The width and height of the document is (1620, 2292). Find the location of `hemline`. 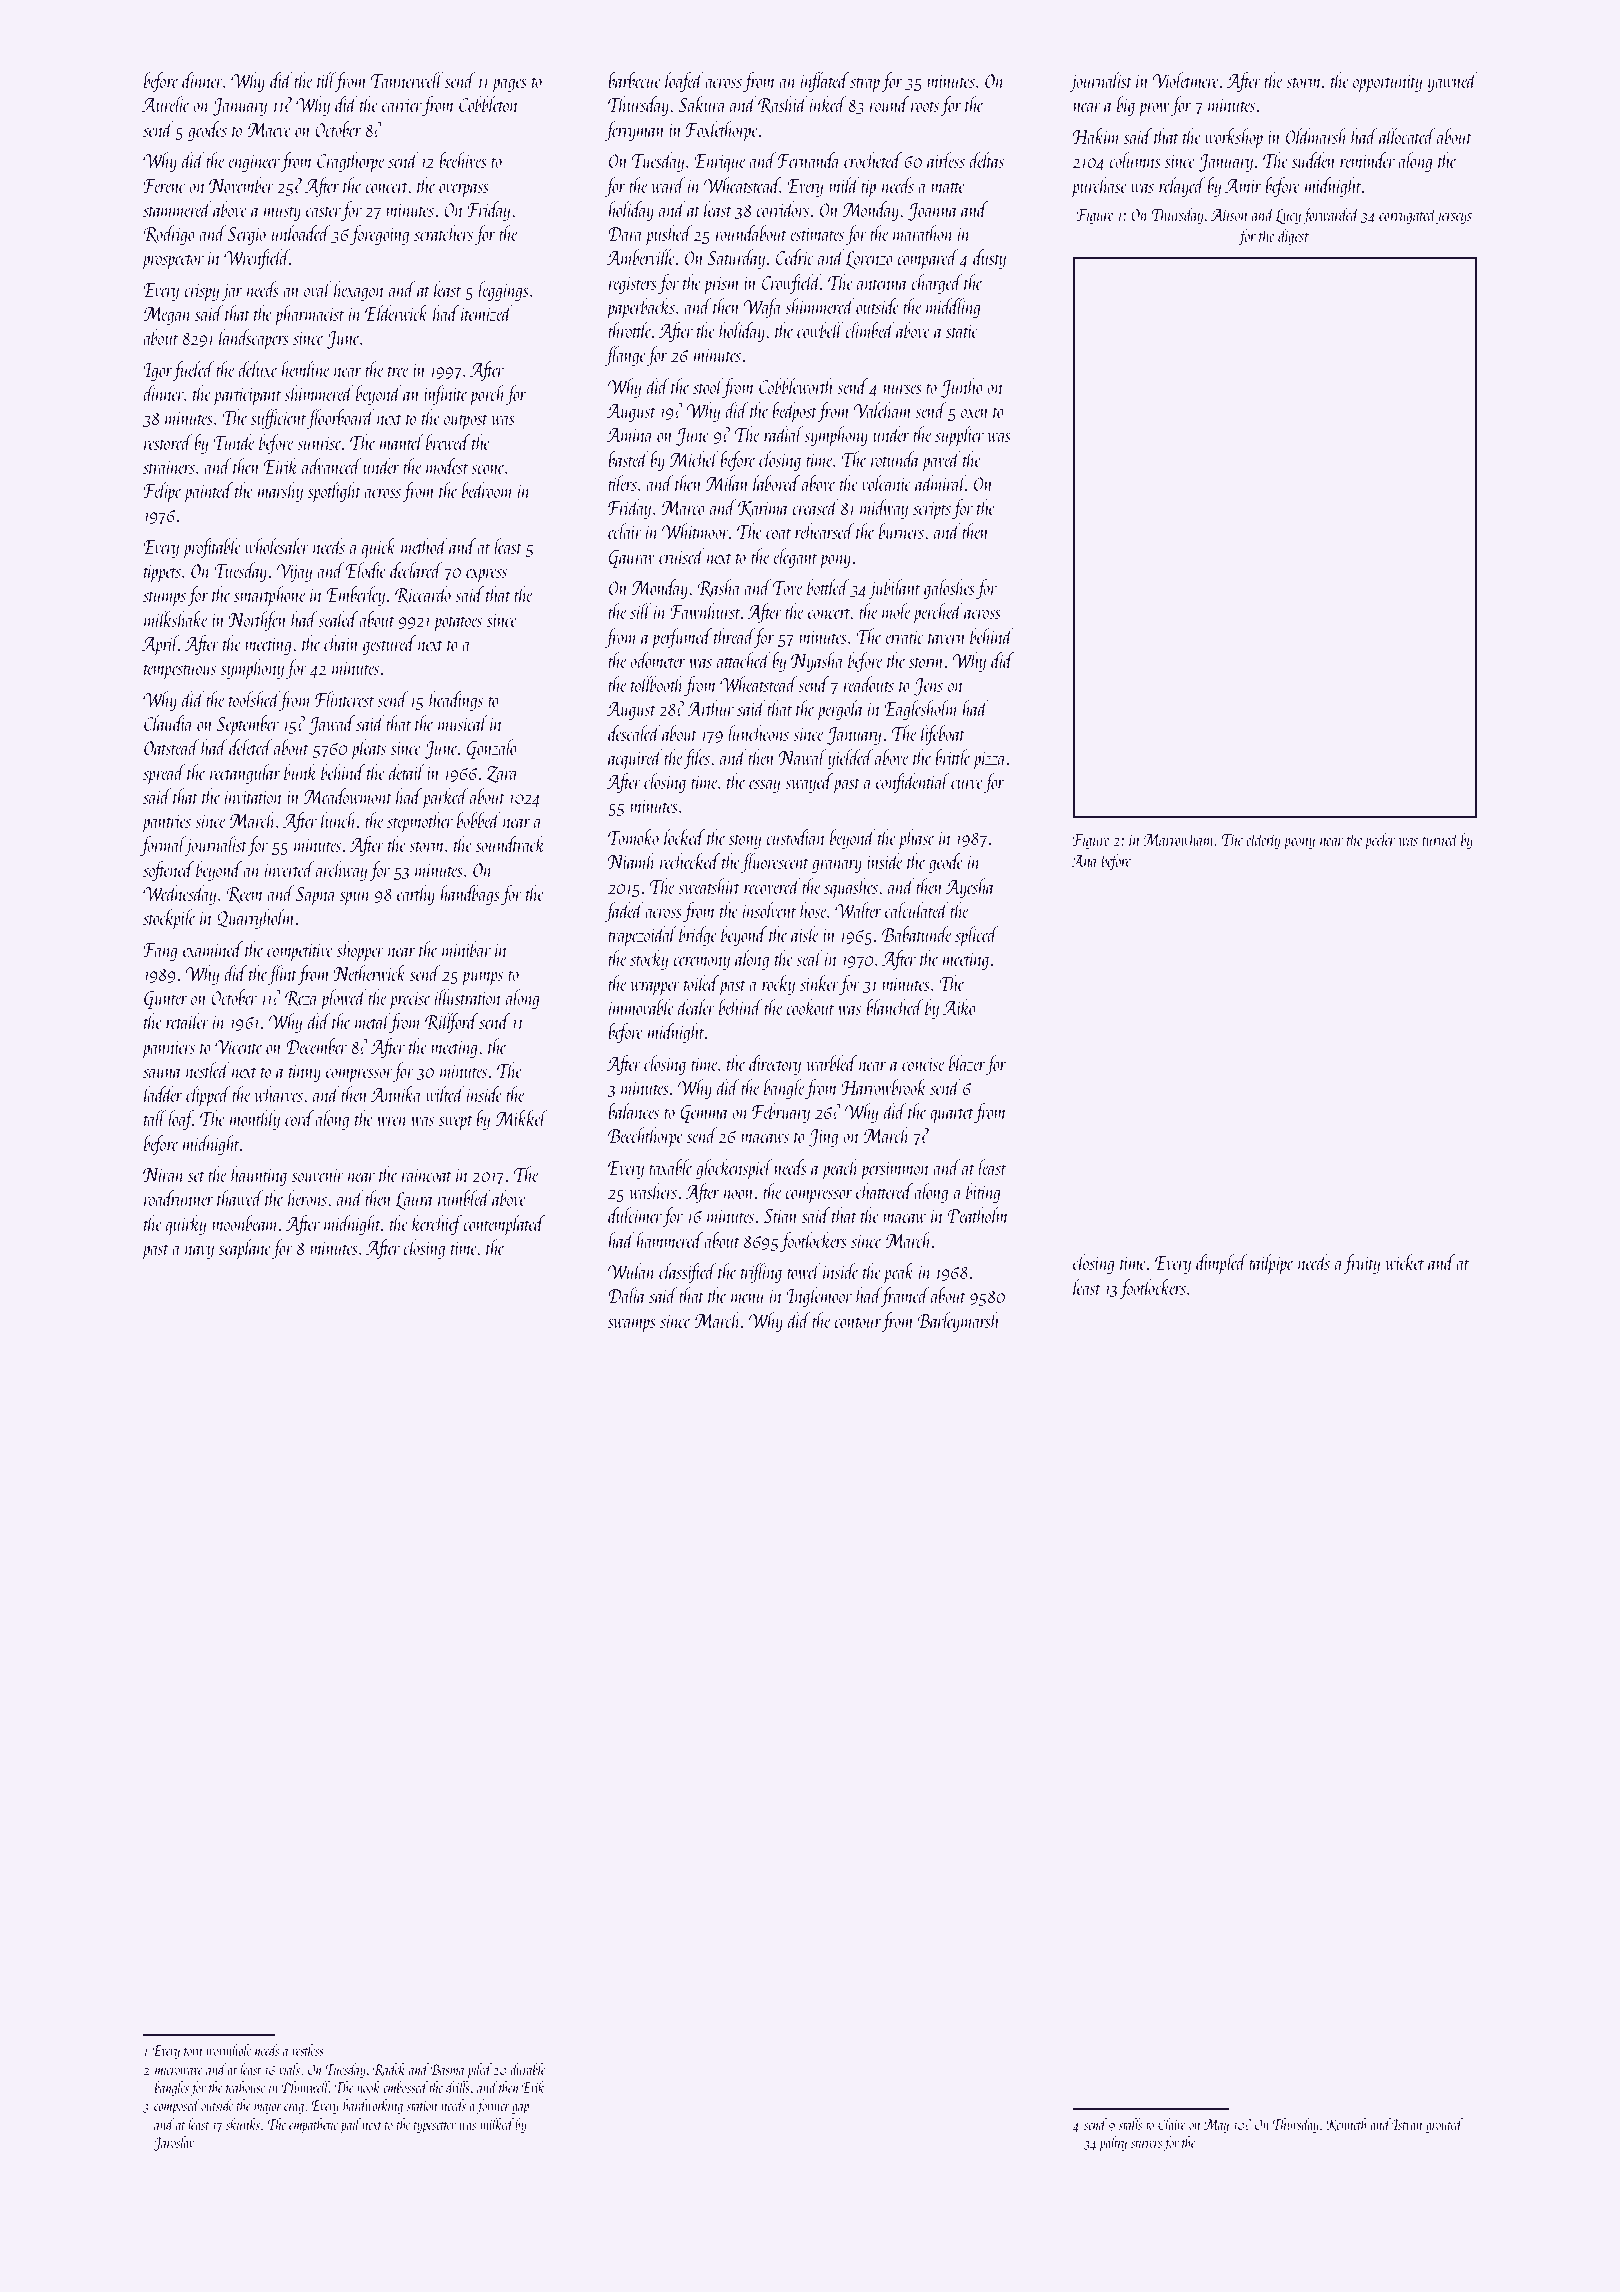

hemline is located at coordinates (305, 369).
